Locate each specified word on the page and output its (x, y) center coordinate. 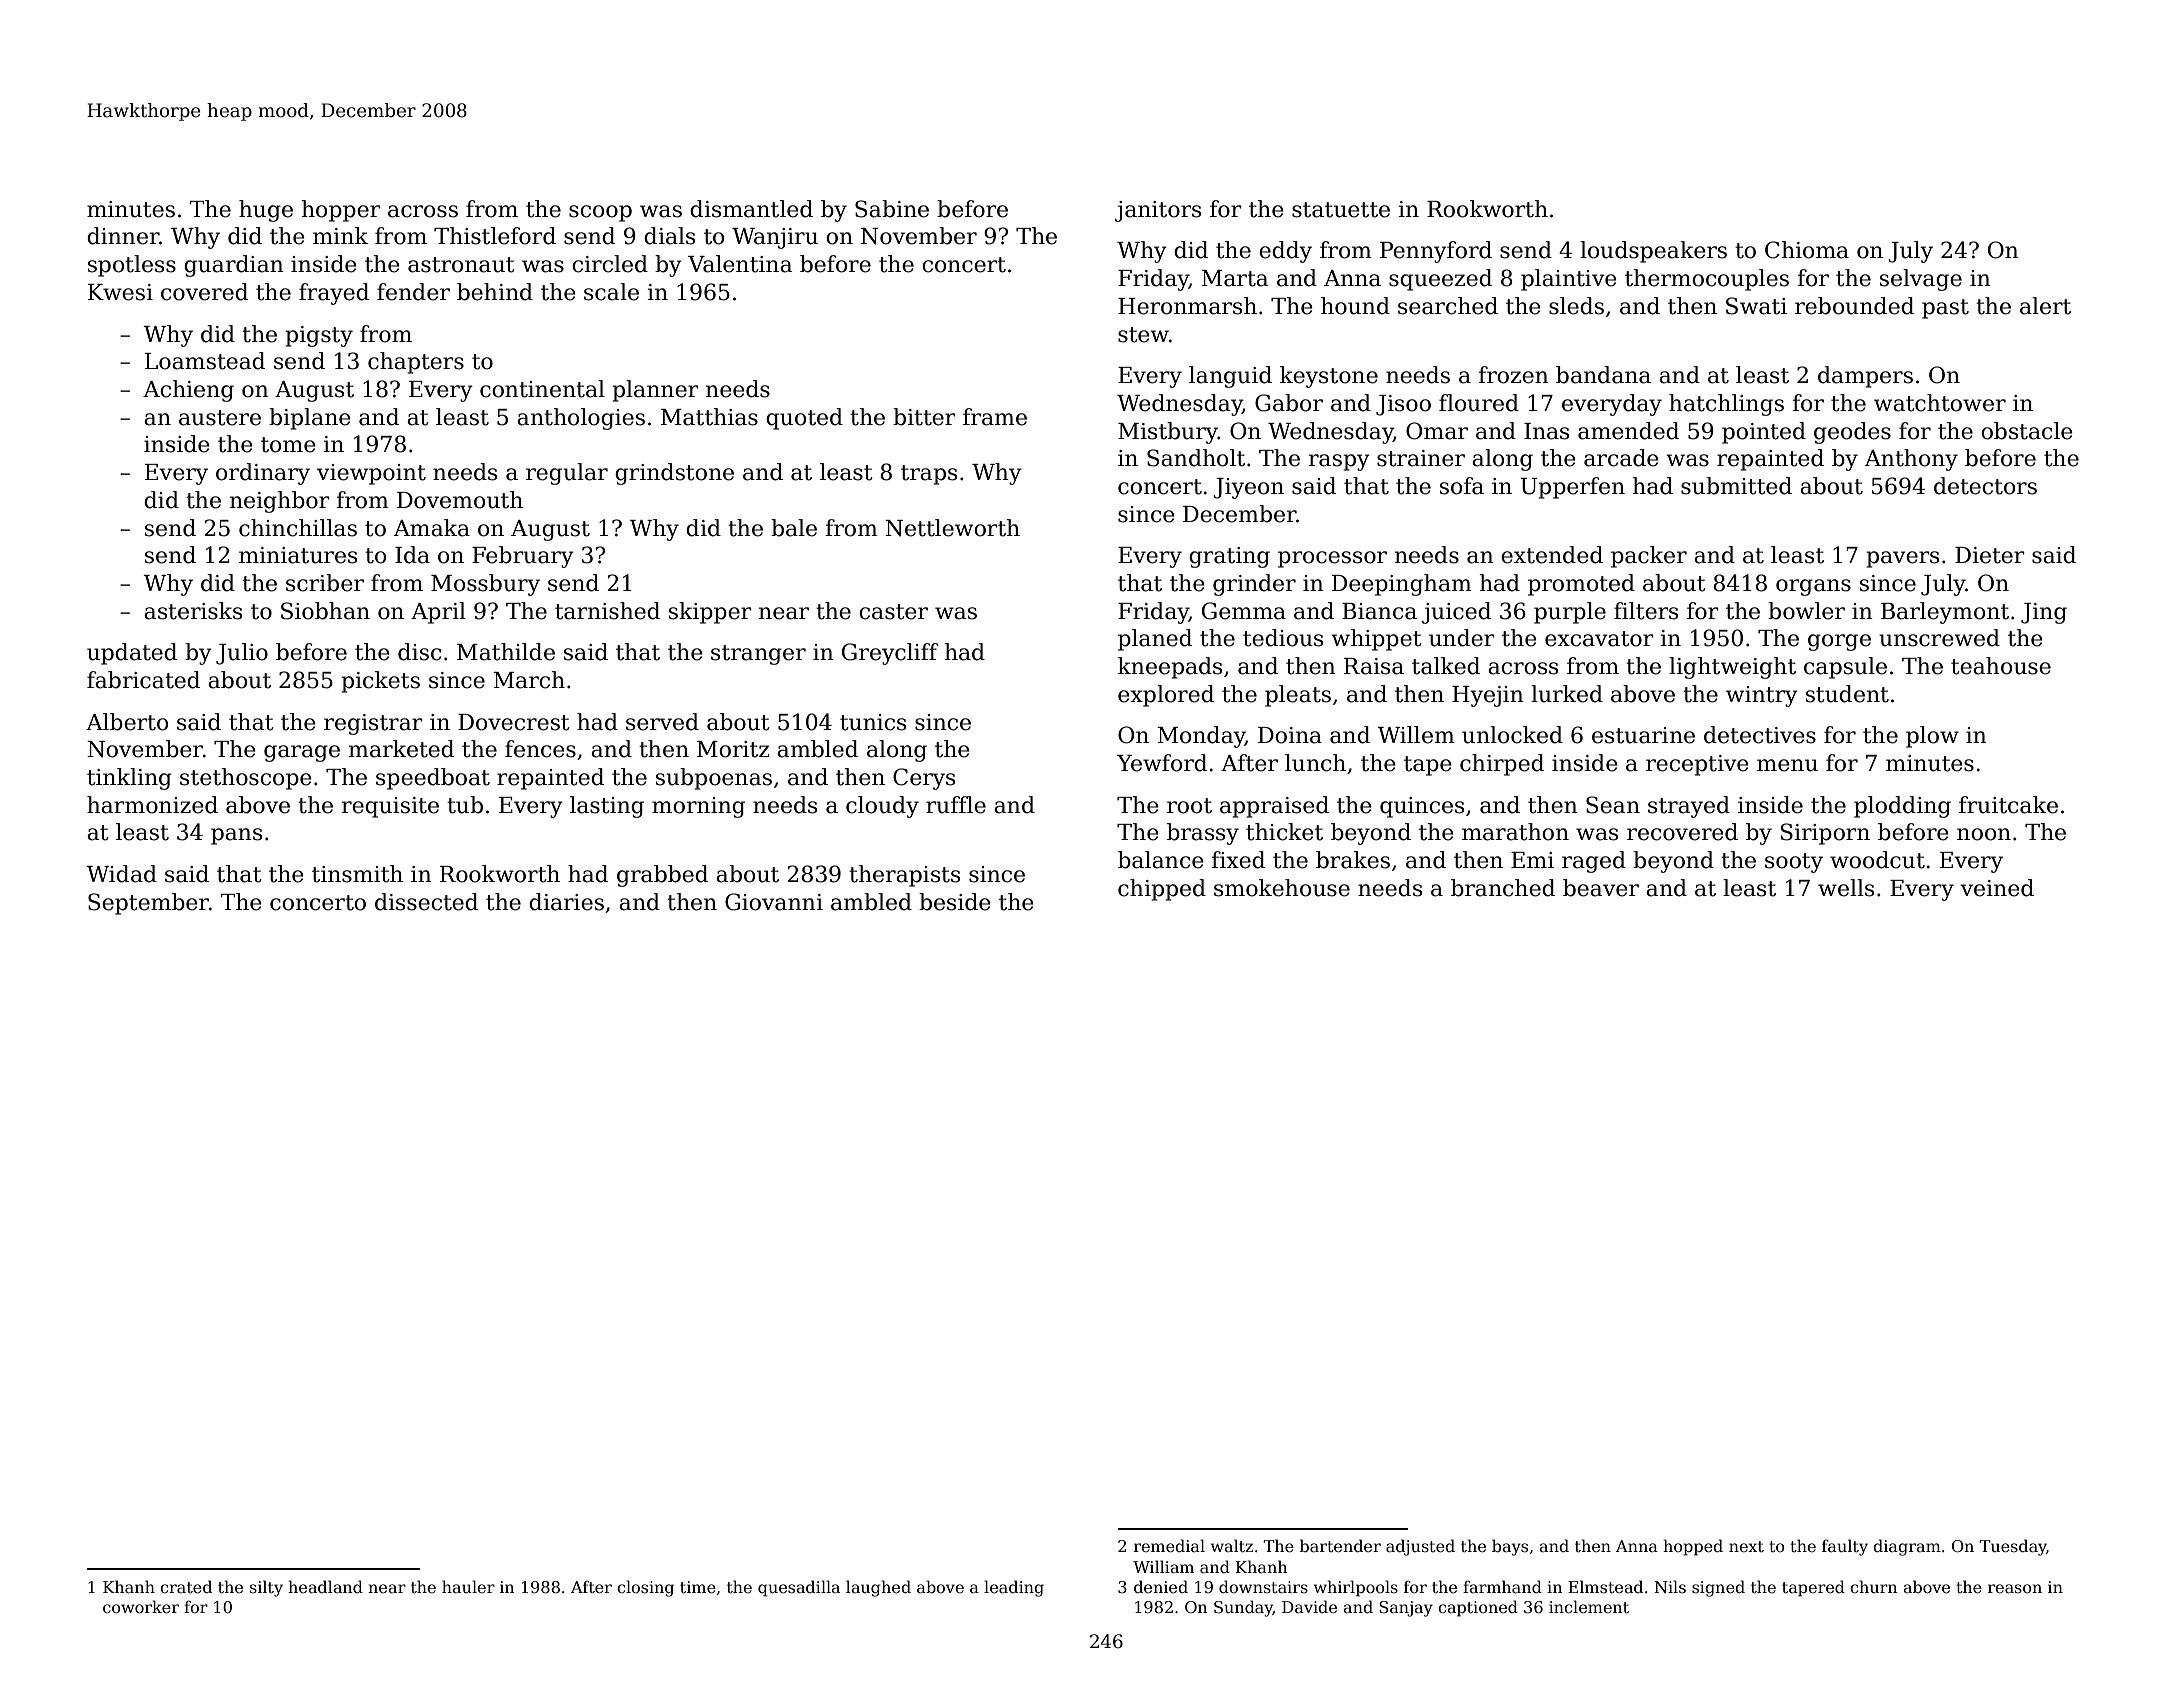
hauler (468, 1586)
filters (1646, 611)
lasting (607, 807)
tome (288, 445)
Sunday (1243, 1608)
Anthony (1911, 460)
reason (2015, 1589)
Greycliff (890, 654)
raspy (1339, 462)
